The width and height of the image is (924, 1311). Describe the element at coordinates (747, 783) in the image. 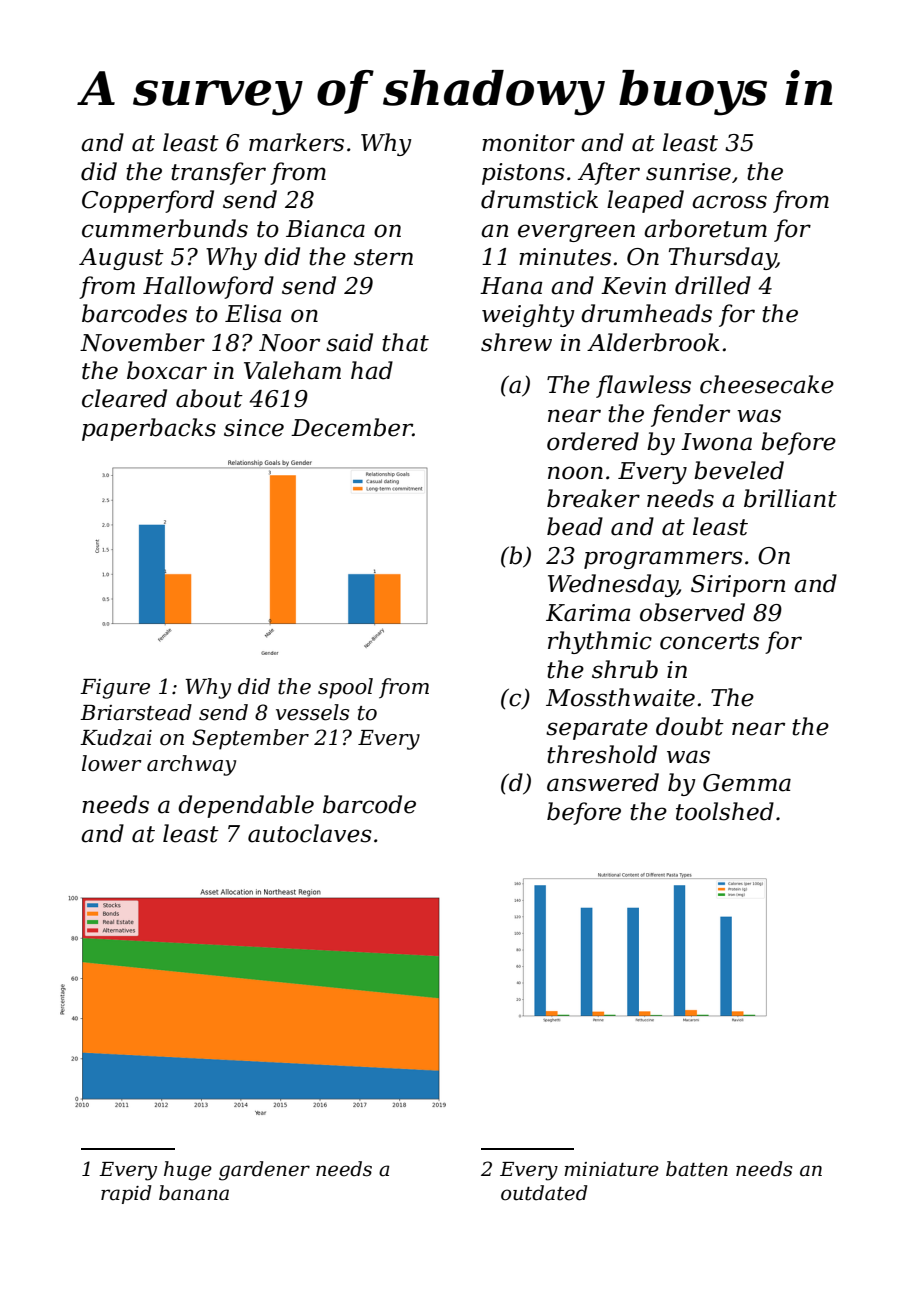

I see `Gemma` at that location.
